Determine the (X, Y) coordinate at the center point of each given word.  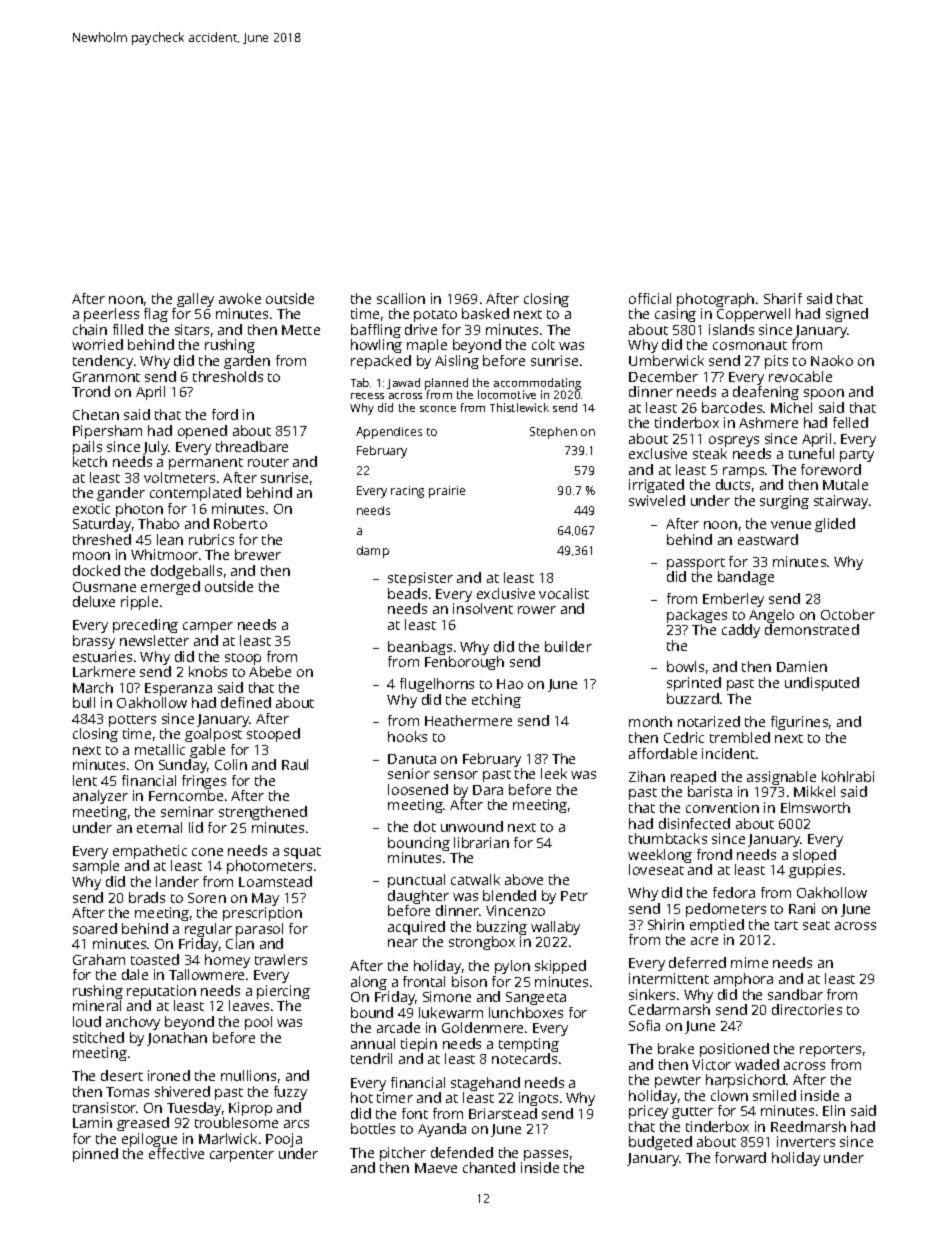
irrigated (656, 486)
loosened (418, 789)
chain (90, 329)
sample (96, 867)
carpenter (242, 1156)
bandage (746, 578)
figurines (799, 723)
